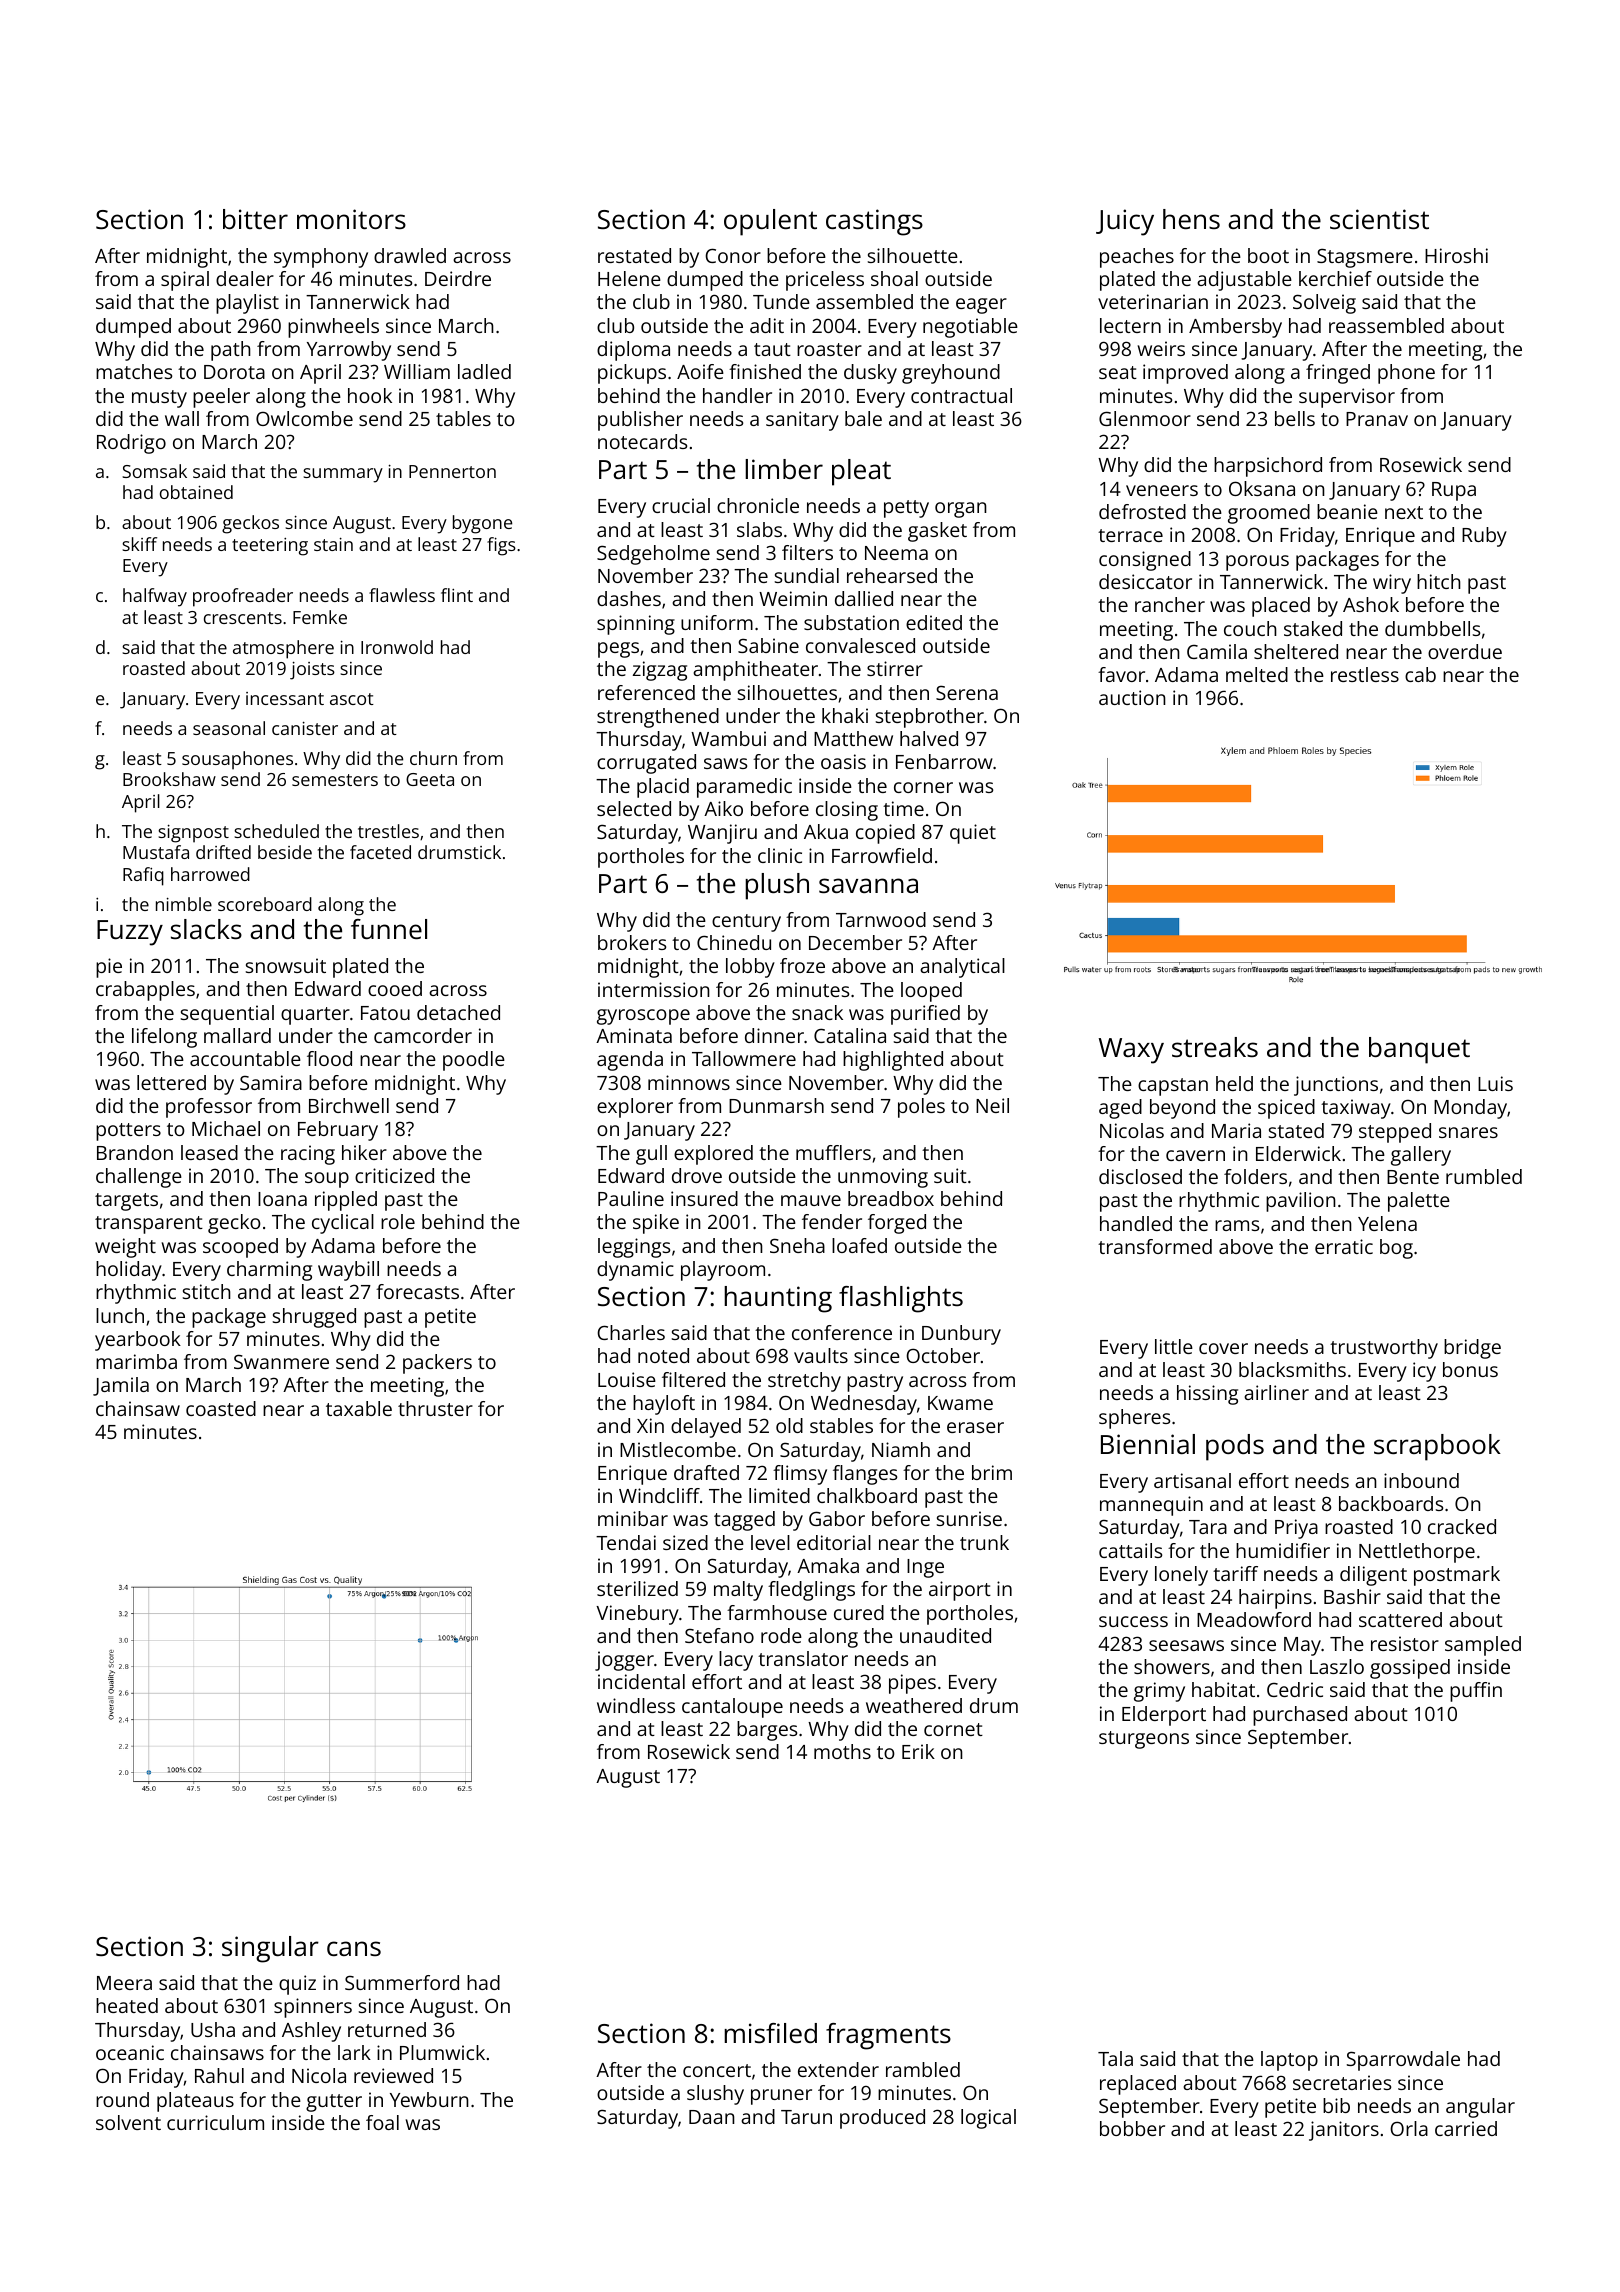 Image resolution: width=1620 pixels, height=2292 pixels. I want to click on brim, so click(992, 1472).
